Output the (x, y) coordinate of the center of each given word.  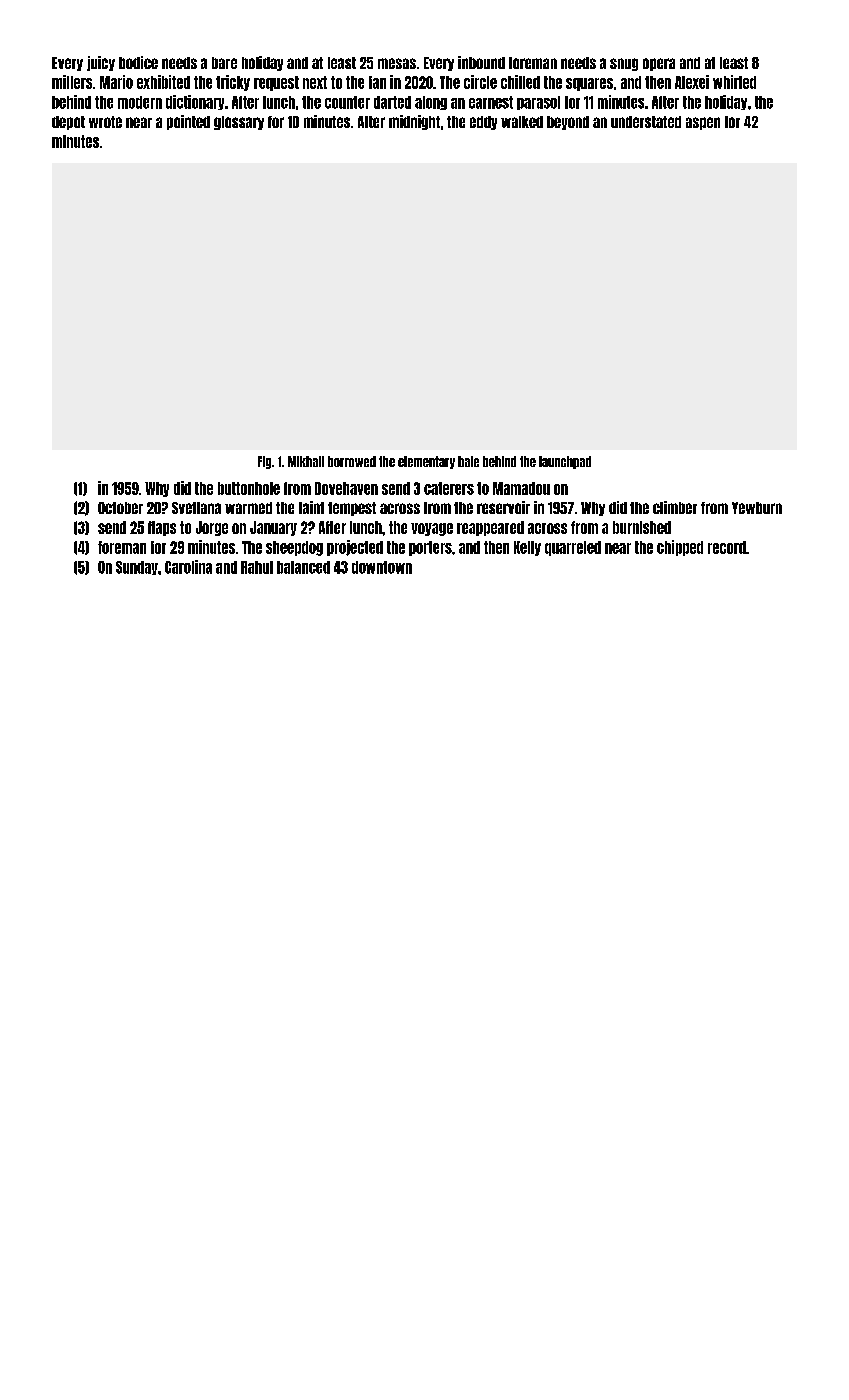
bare (224, 63)
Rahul (257, 567)
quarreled (573, 548)
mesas (397, 63)
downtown (382, 567)
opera (659, 64)
